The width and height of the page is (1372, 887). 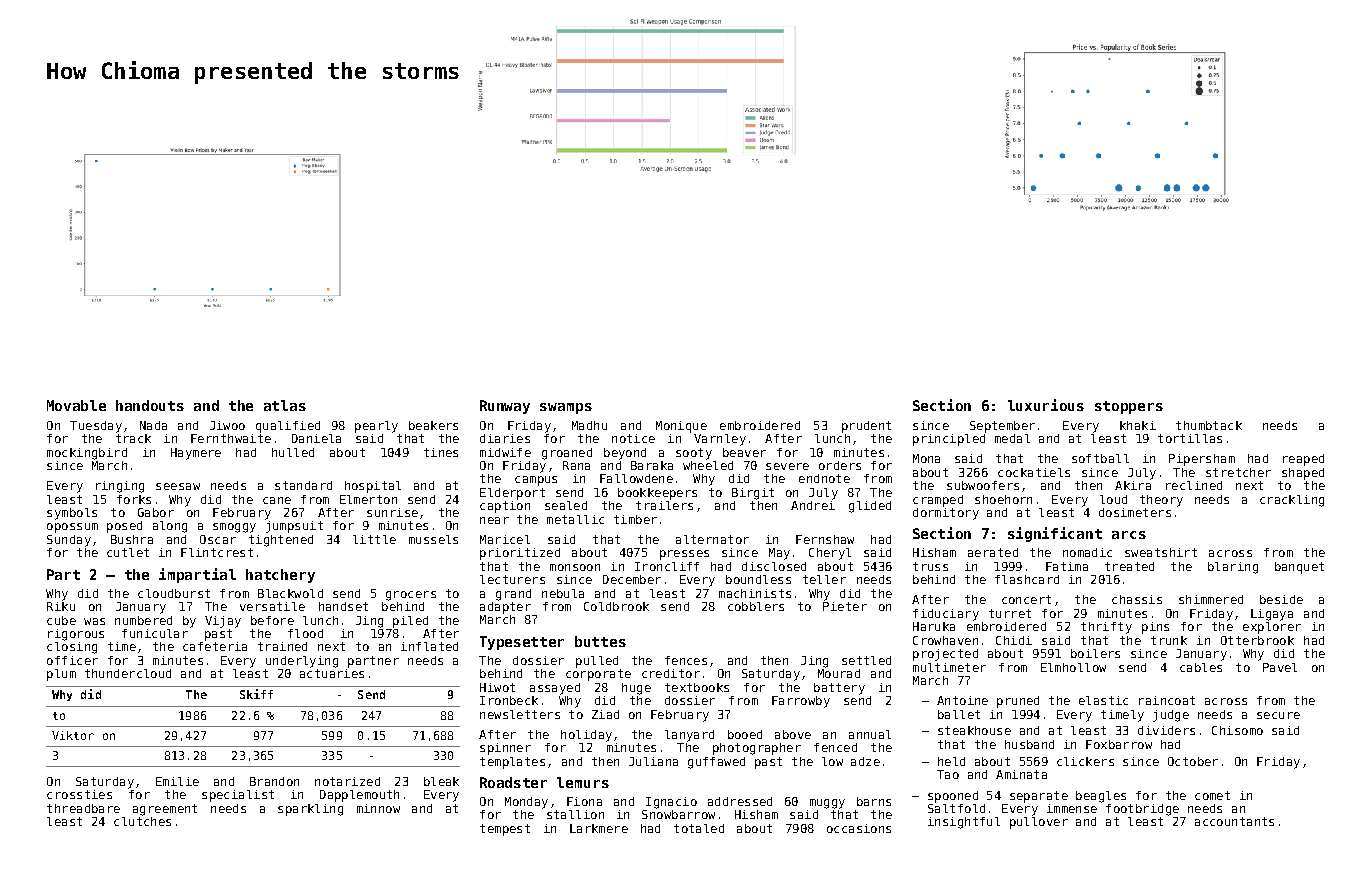 I want to click on Ziad, so click(x=605, y=714).
